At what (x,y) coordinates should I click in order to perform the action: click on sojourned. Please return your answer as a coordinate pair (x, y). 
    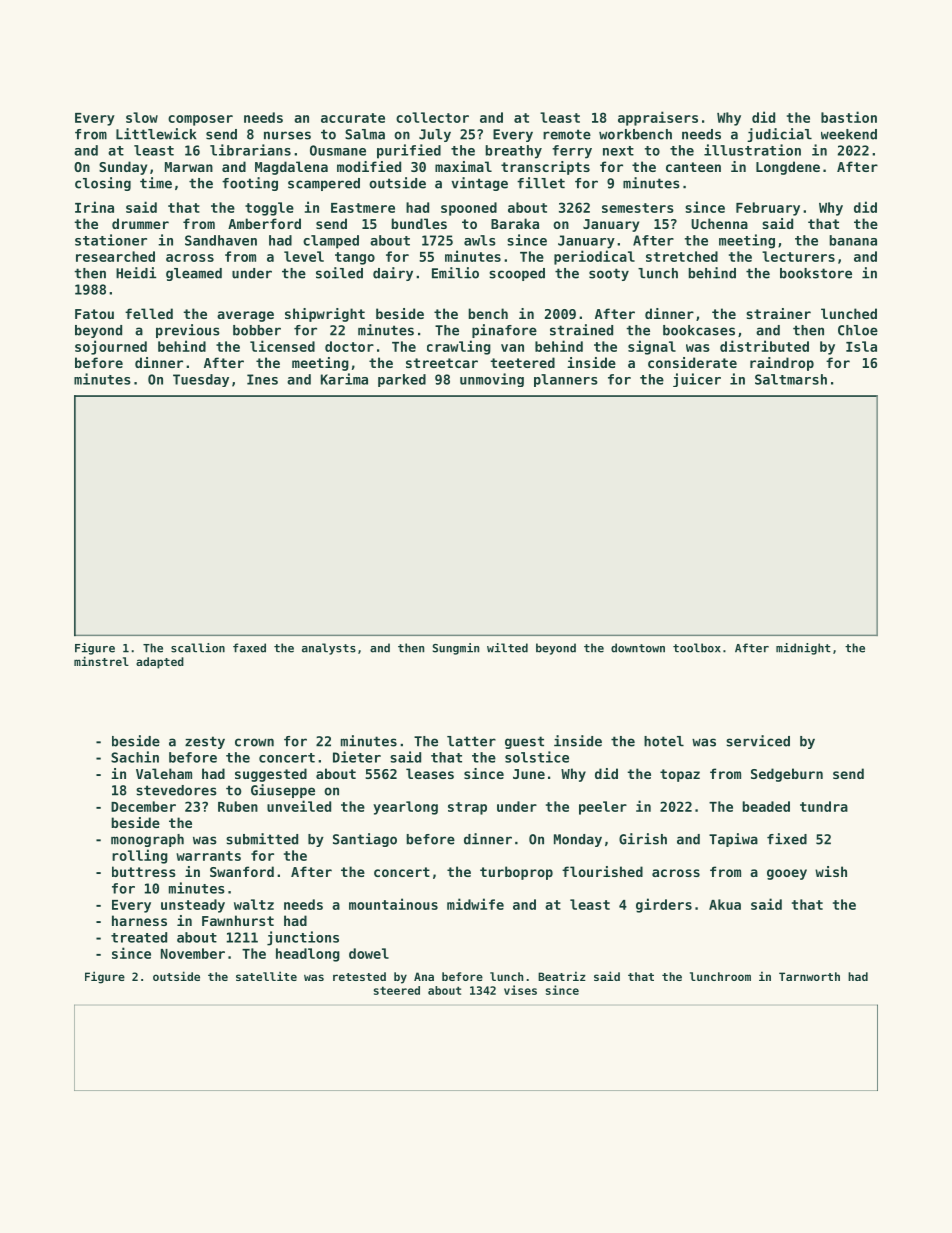
    Looking at the image, I should click on (111, 347).
